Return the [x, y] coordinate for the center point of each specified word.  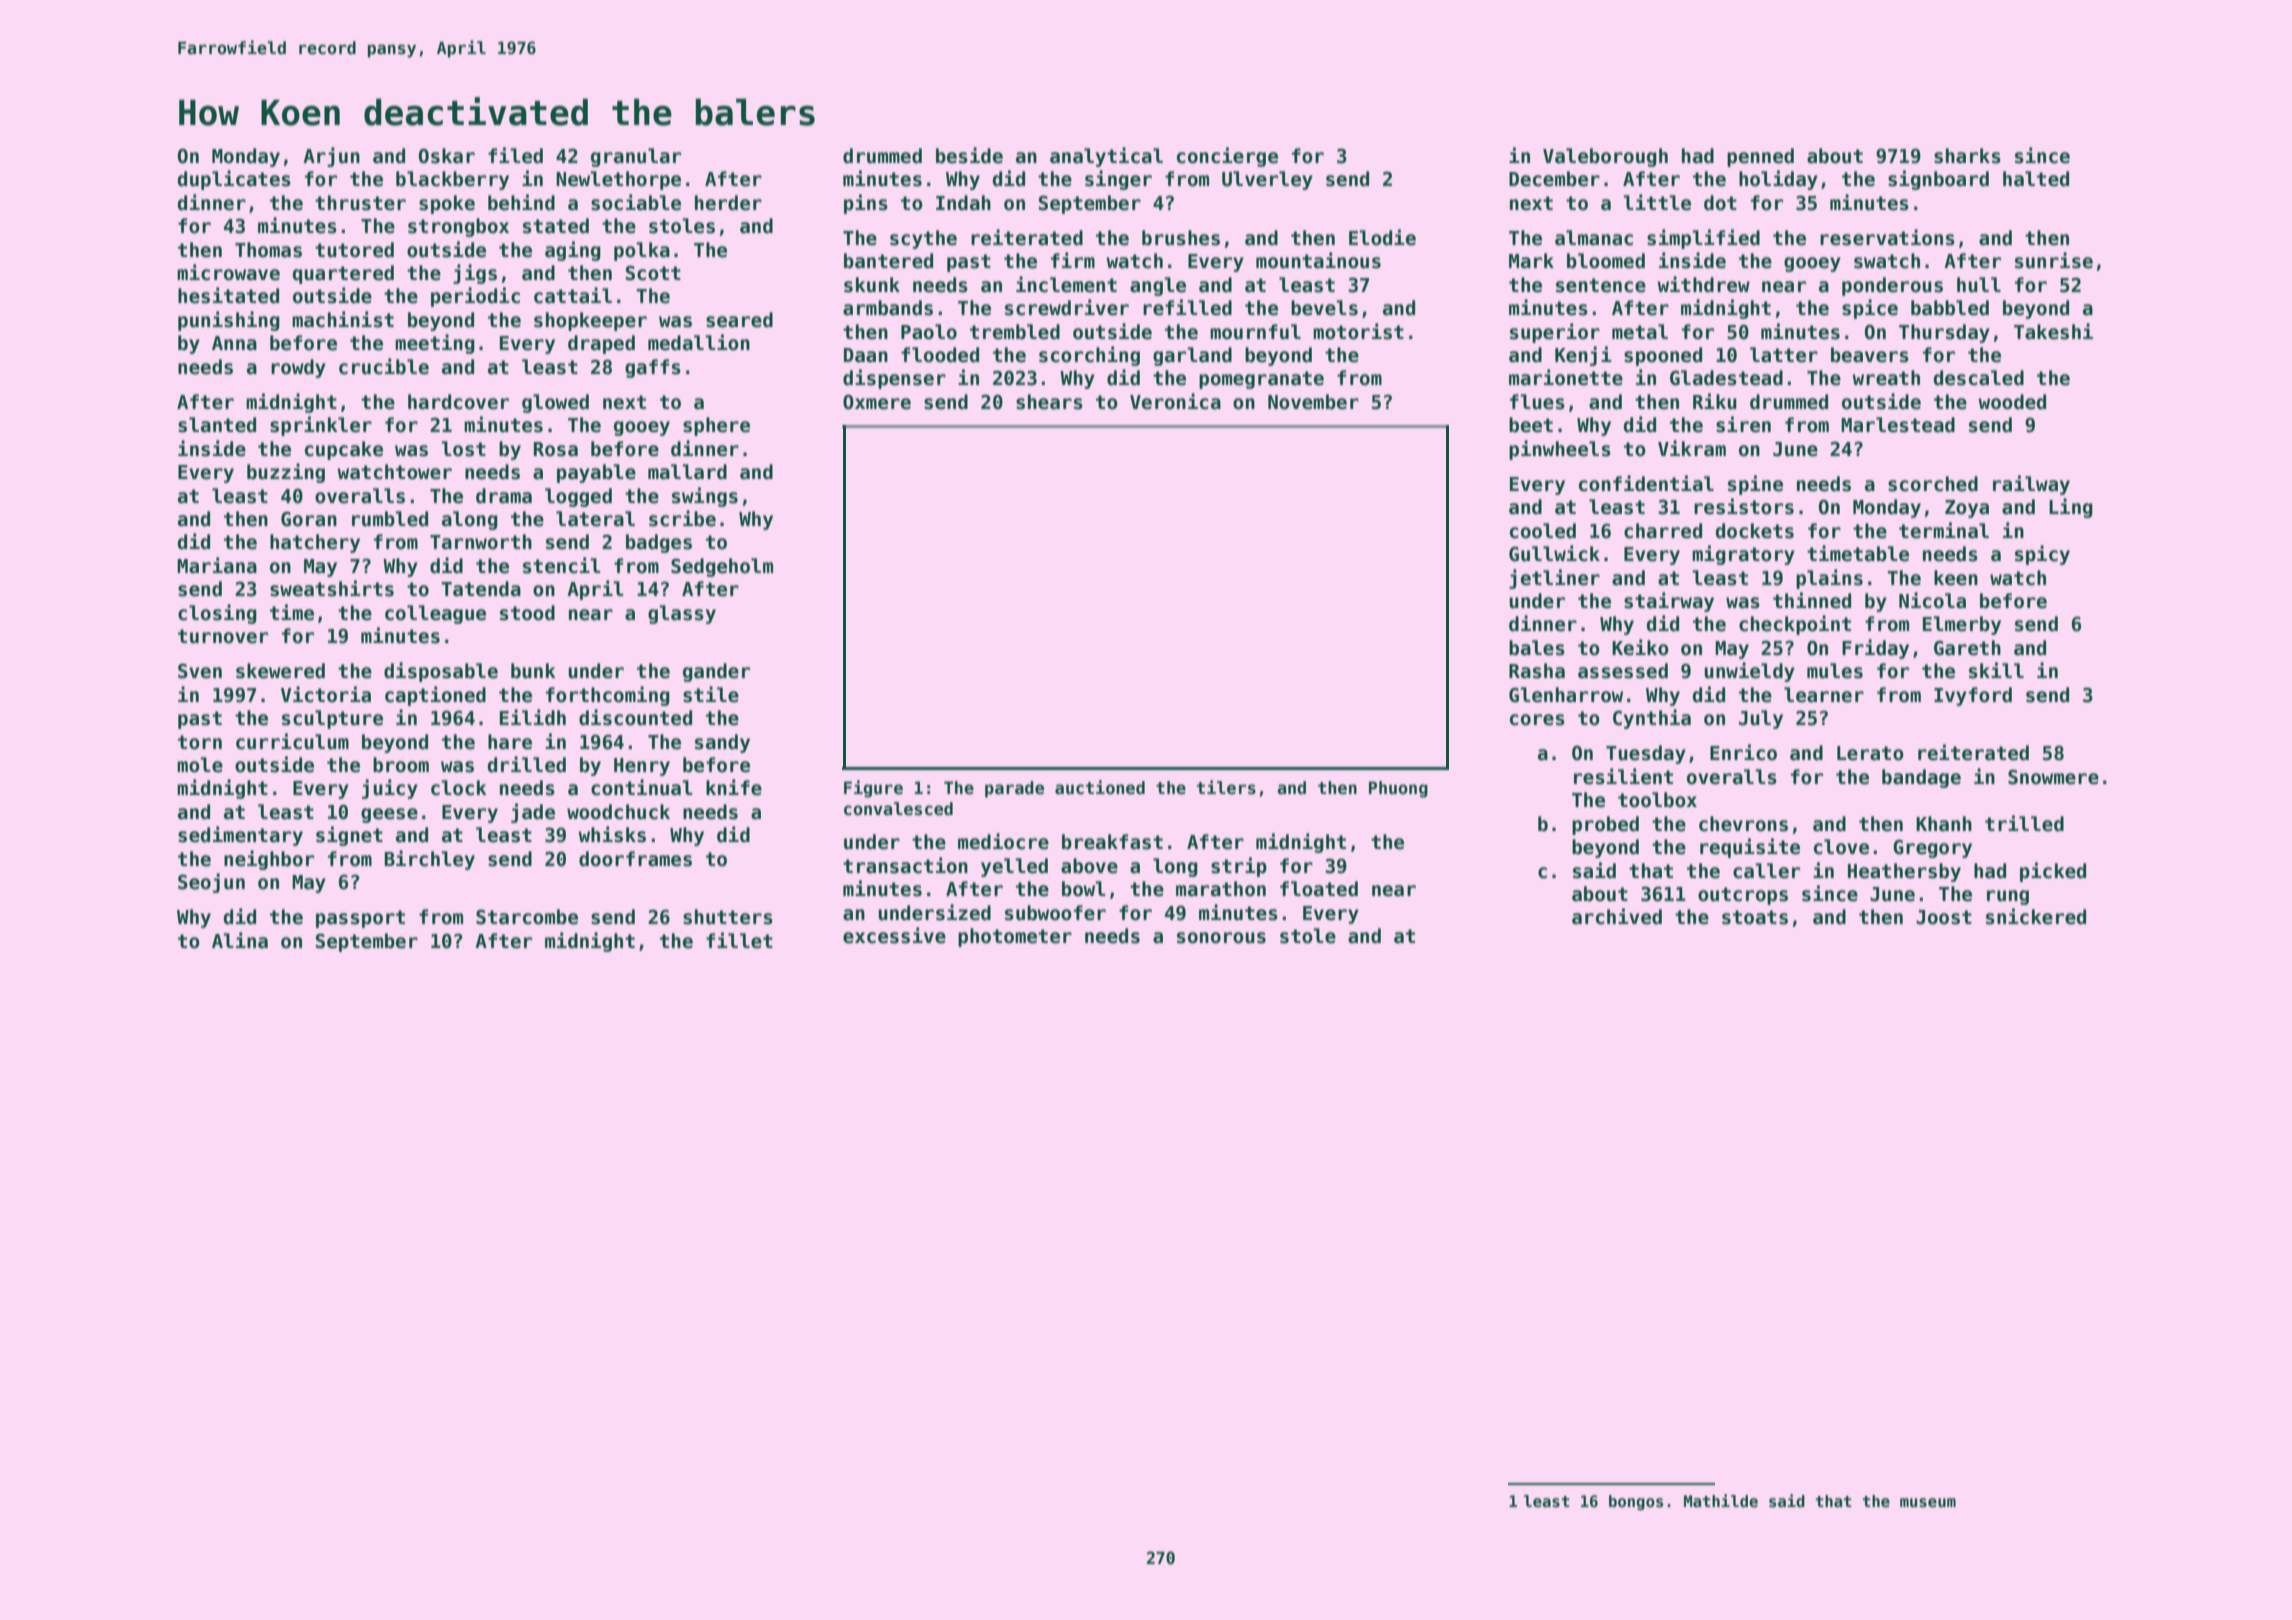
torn [200, 742]
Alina [240, 940]
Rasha [1537, 671]
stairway [1669, 602]
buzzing [286, 473]
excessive [894, 935]
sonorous [1221, 938]
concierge [1227, 157]
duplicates [234, 180]
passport [360, 919]
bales [1537, 648]
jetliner [1554, 579]
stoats [1755, 917]
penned [1760, 157]
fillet [739, 940]
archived [1617, 916]
